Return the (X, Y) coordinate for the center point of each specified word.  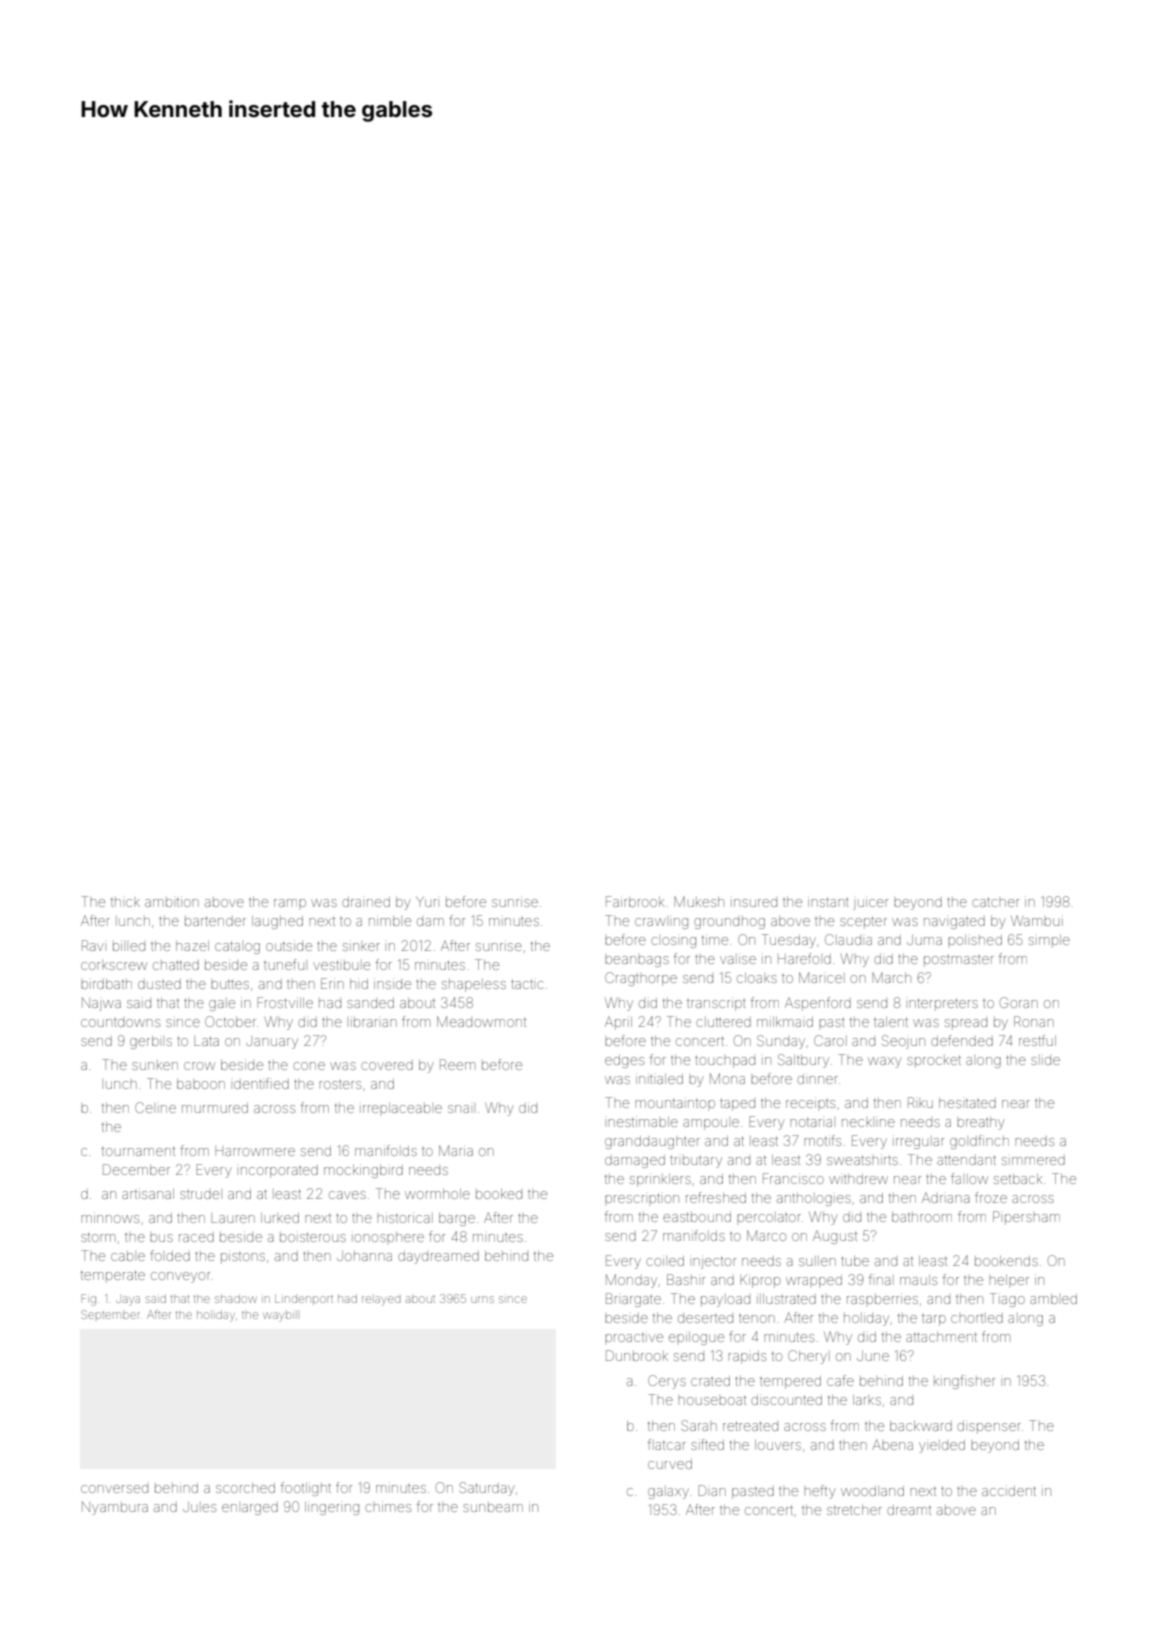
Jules (199, 1507)
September (110, 1314)
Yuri (426, 902)
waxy (885, 1062)
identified (261, 1083)
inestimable (643, 1122)
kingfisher (964, 1382)
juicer (870, 904)
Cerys (667, 1382)
